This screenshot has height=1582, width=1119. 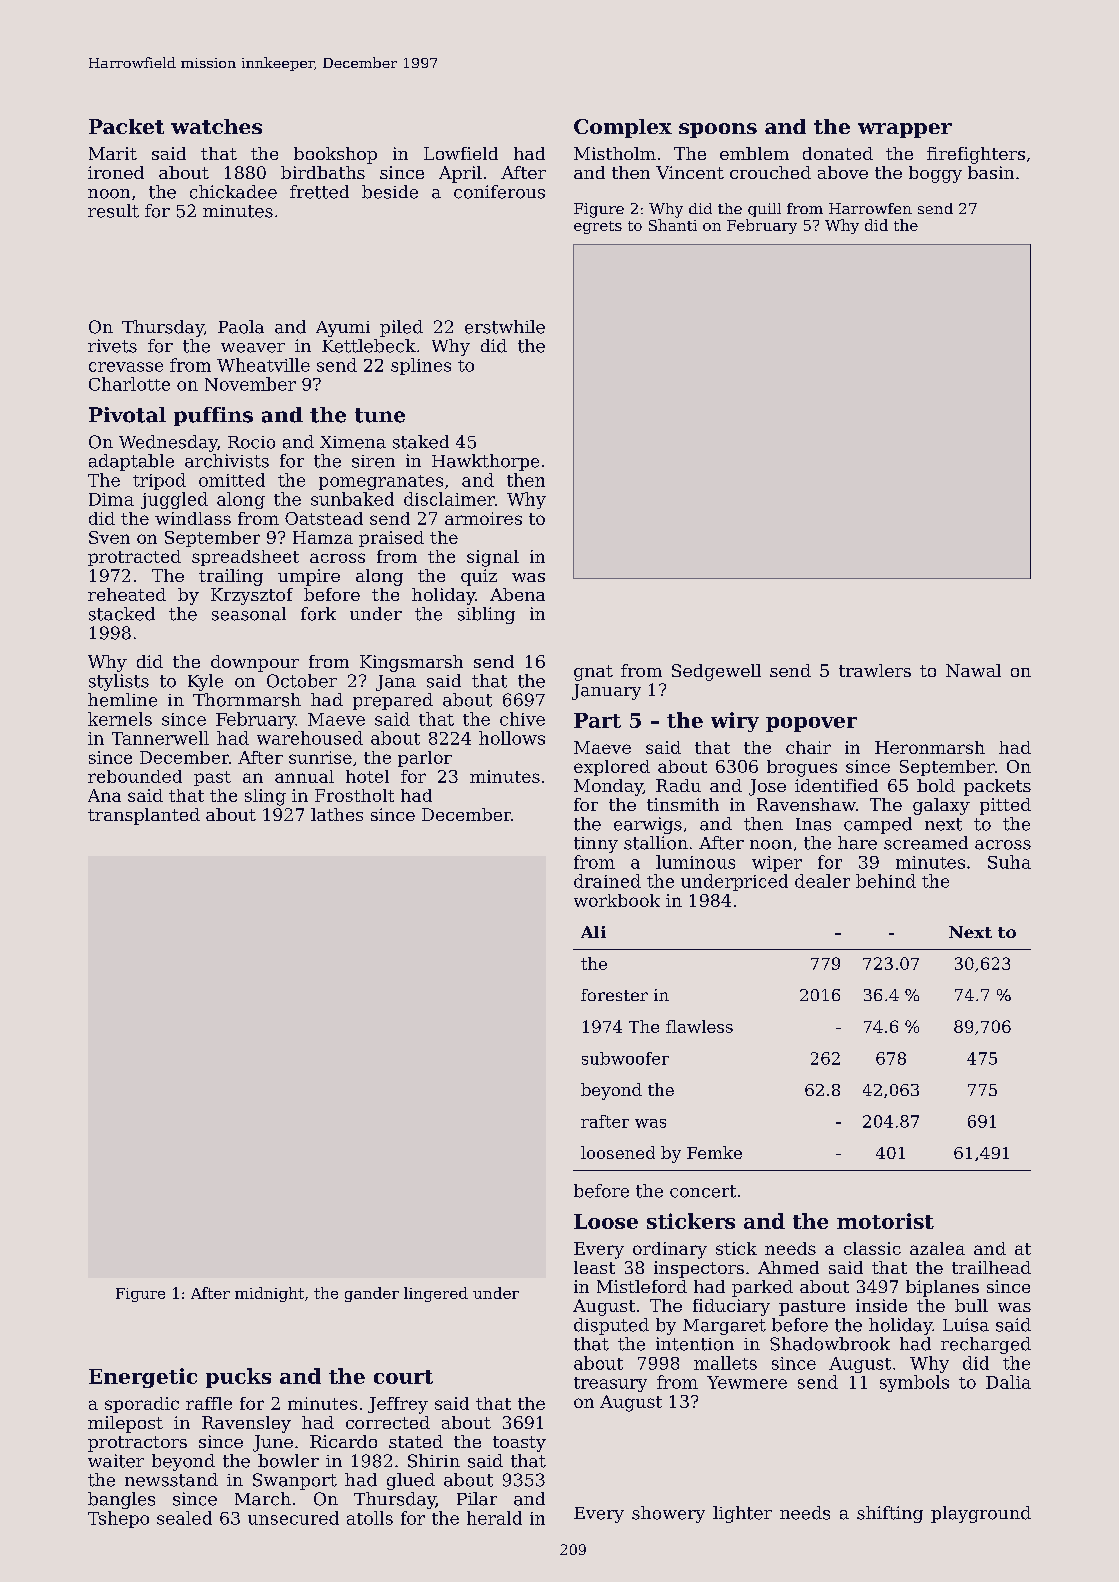 I want to click on pucks, so click(x=238, y=1378).
